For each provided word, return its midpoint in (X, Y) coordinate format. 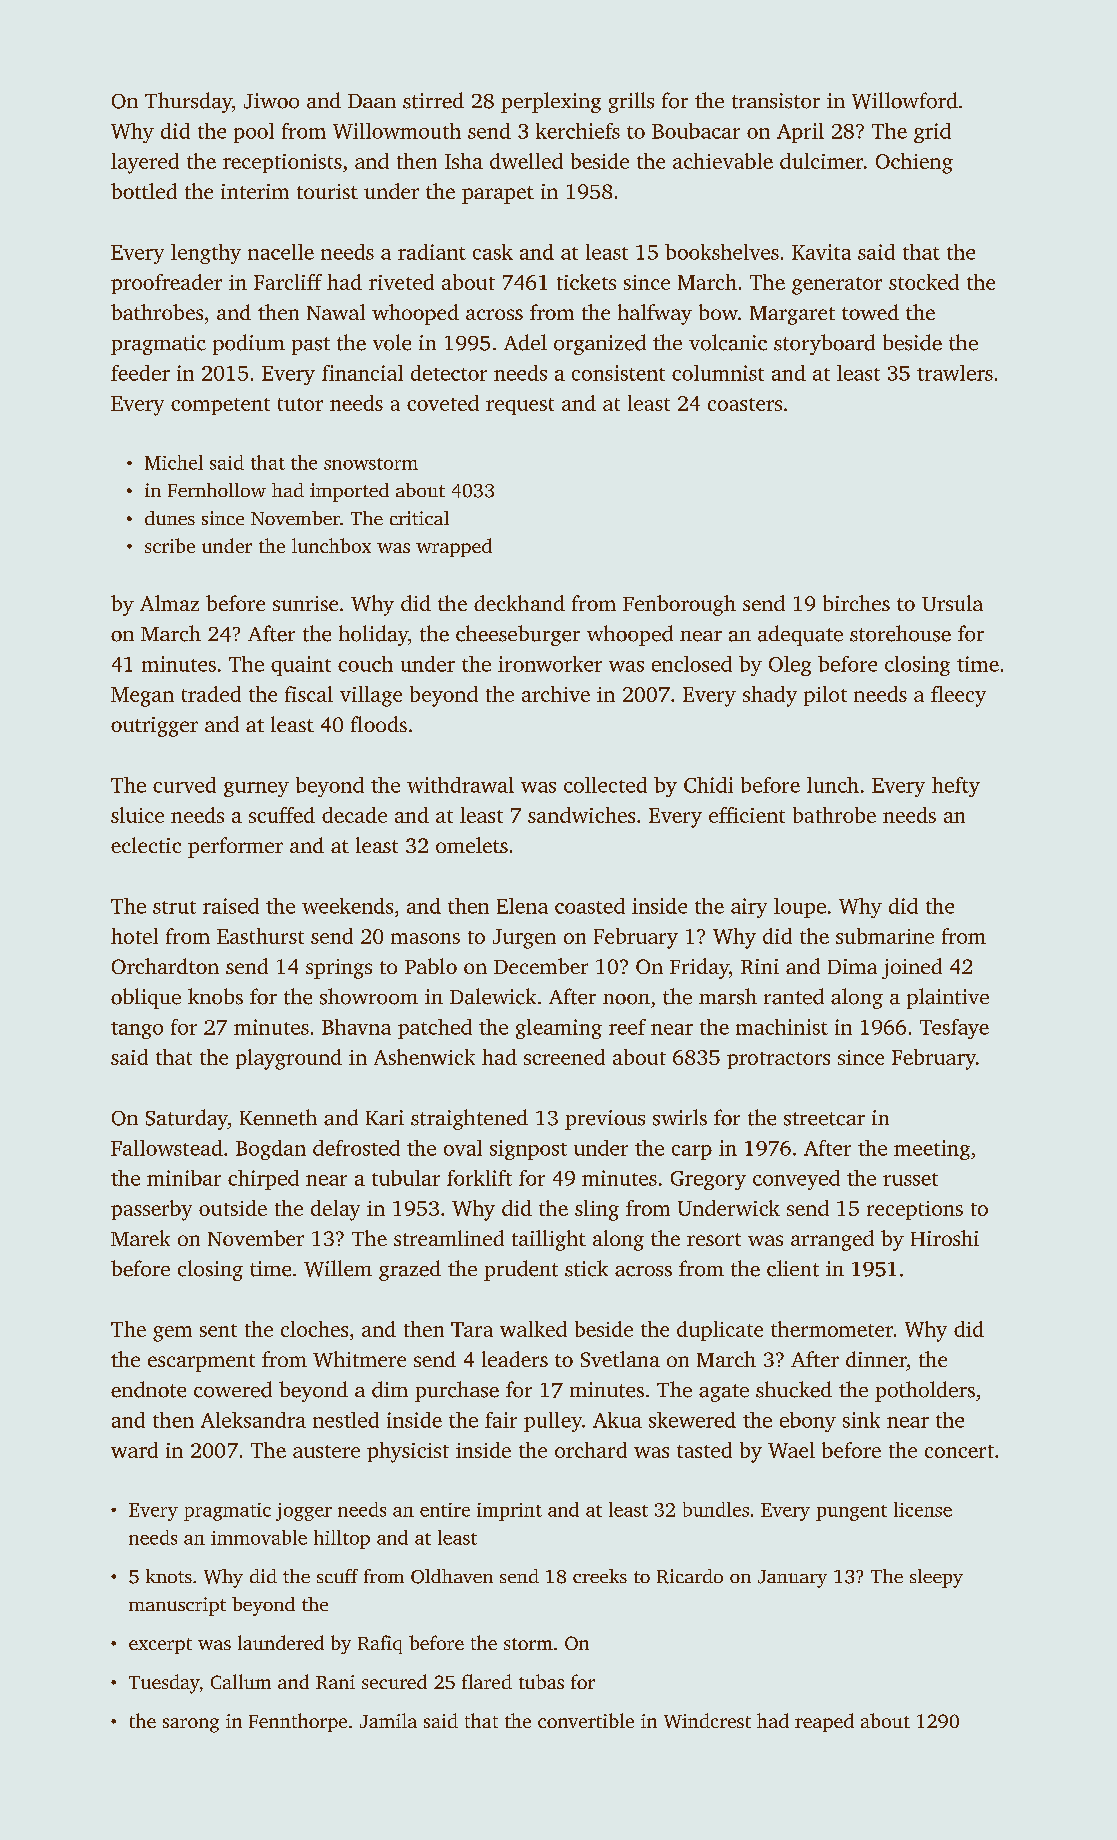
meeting (932, 1150)
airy (749, 908)
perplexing (551, 102)
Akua (617, 1420)
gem (172, 1334)
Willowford (905, 100)
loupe (800, 908)
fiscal (309, 694)
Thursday (188, 102)
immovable (259, 1537)
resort (714, 1239)
